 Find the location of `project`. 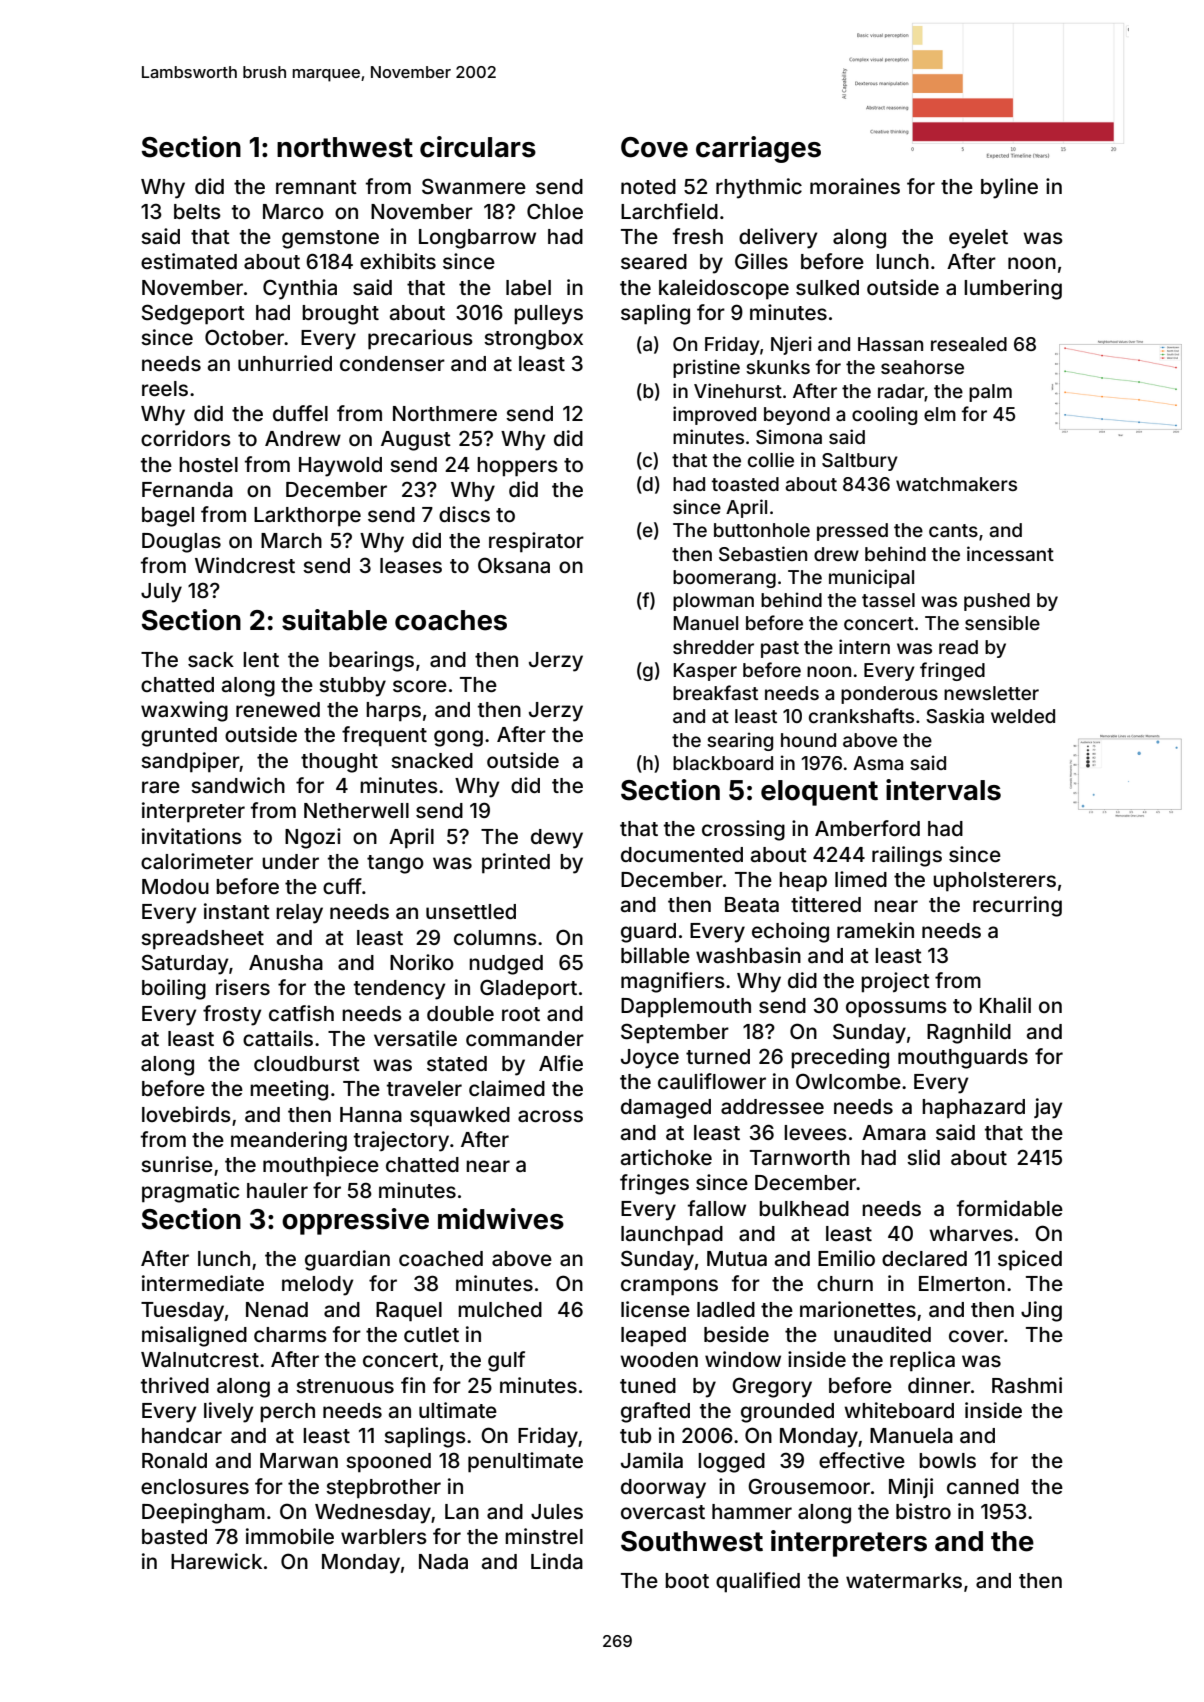

project is located at coordinates (895, 982).
